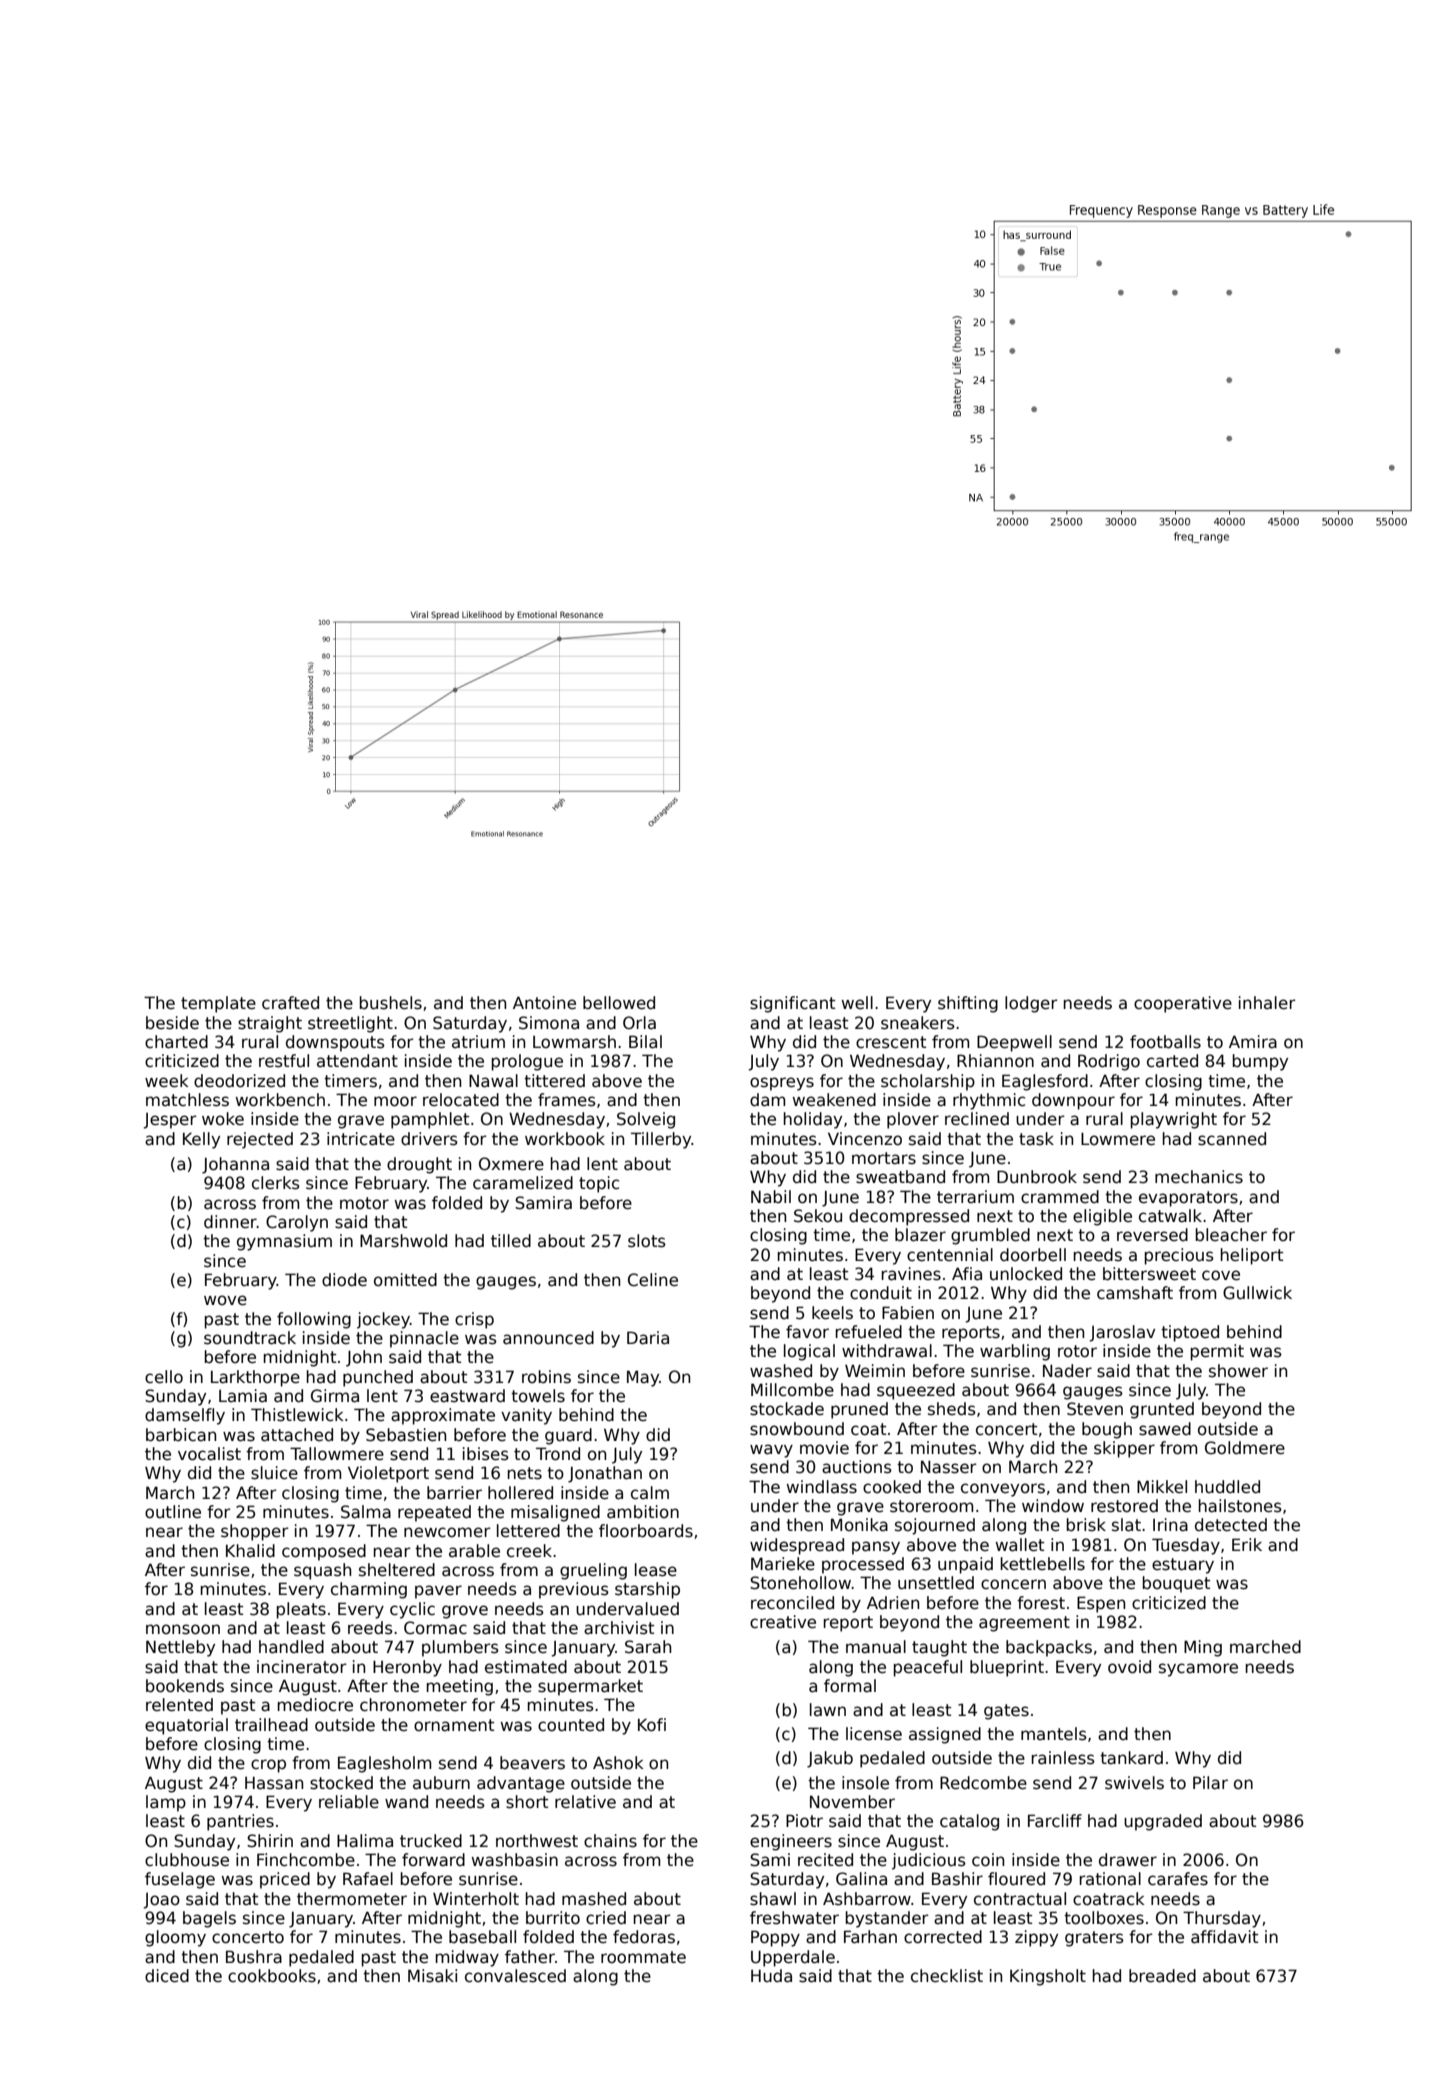  Describe the element at coordinates (865, 1783) in the document. I see `insole` at that location.
